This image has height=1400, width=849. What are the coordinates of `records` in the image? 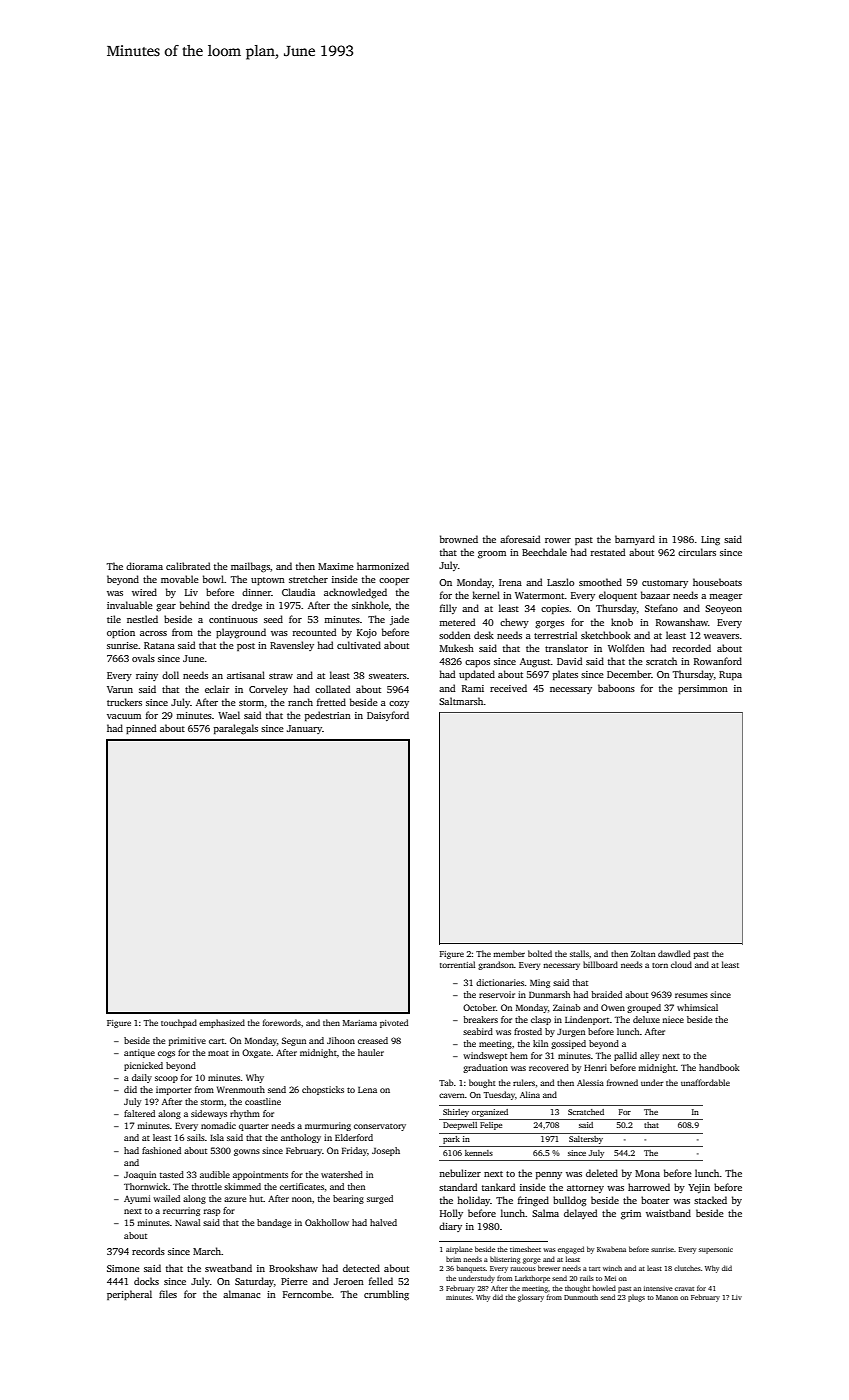 It's located at (148, 1251).
